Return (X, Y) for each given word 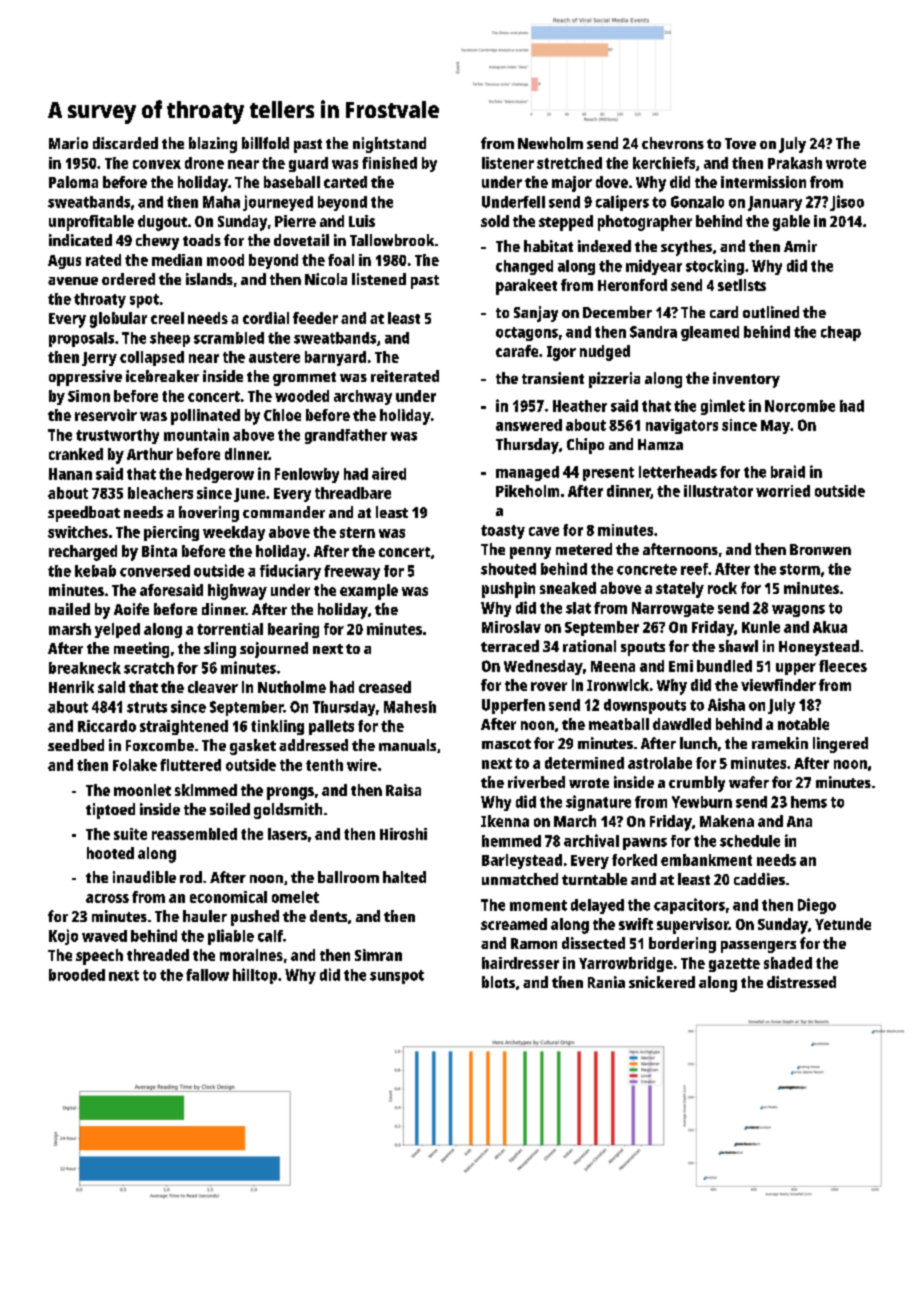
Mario (68, 143)
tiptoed (110, 811)
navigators (682, 426)
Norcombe (800, 406)
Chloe (282, 415)
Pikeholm (527, 491)
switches (78, 532)
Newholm (550, 143)
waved (104, 936)
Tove (740, 143)
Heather (580, 406)
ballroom (348, 877)
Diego (817, 906)
